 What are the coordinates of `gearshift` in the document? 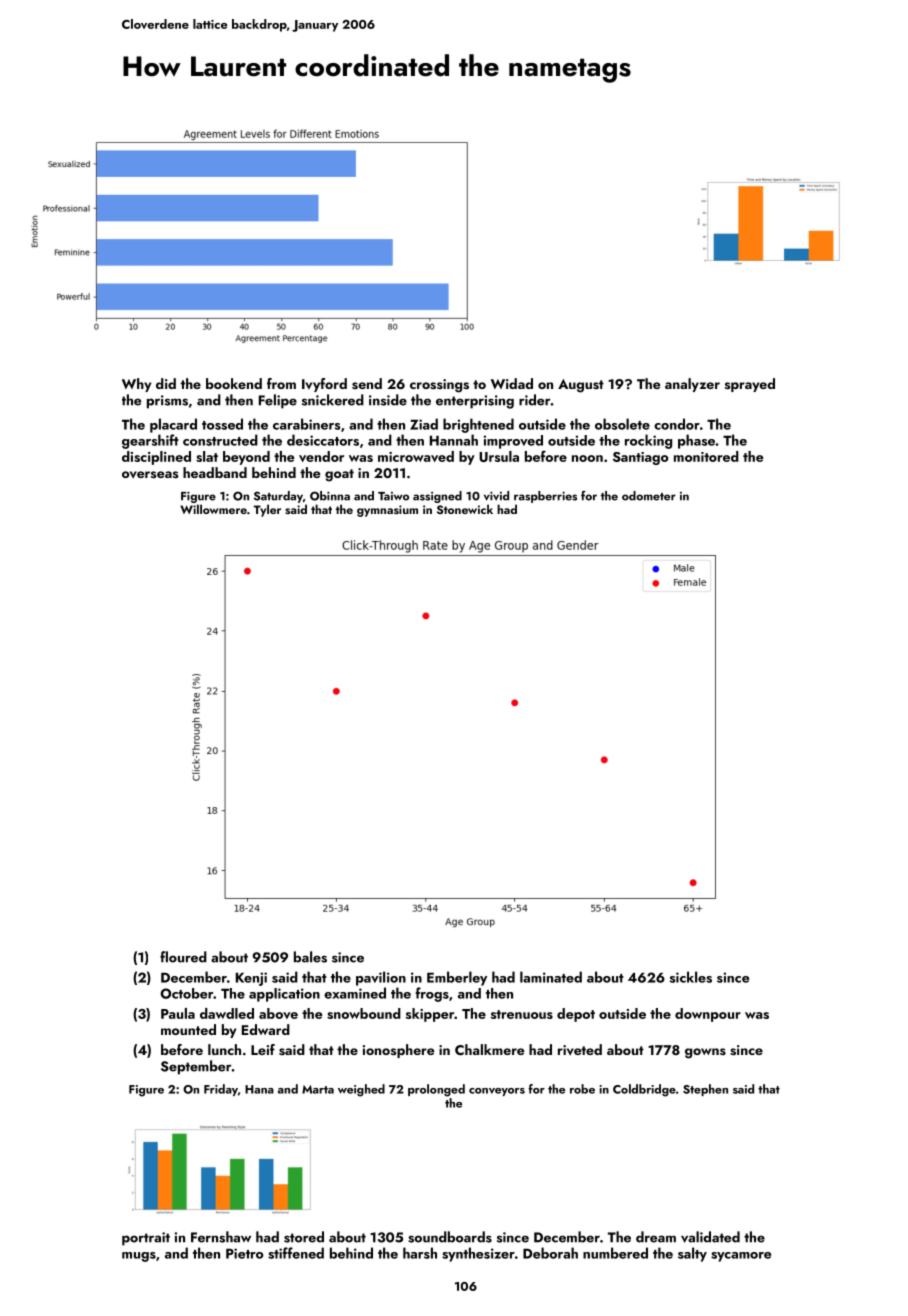 It's located at (150, 441).
